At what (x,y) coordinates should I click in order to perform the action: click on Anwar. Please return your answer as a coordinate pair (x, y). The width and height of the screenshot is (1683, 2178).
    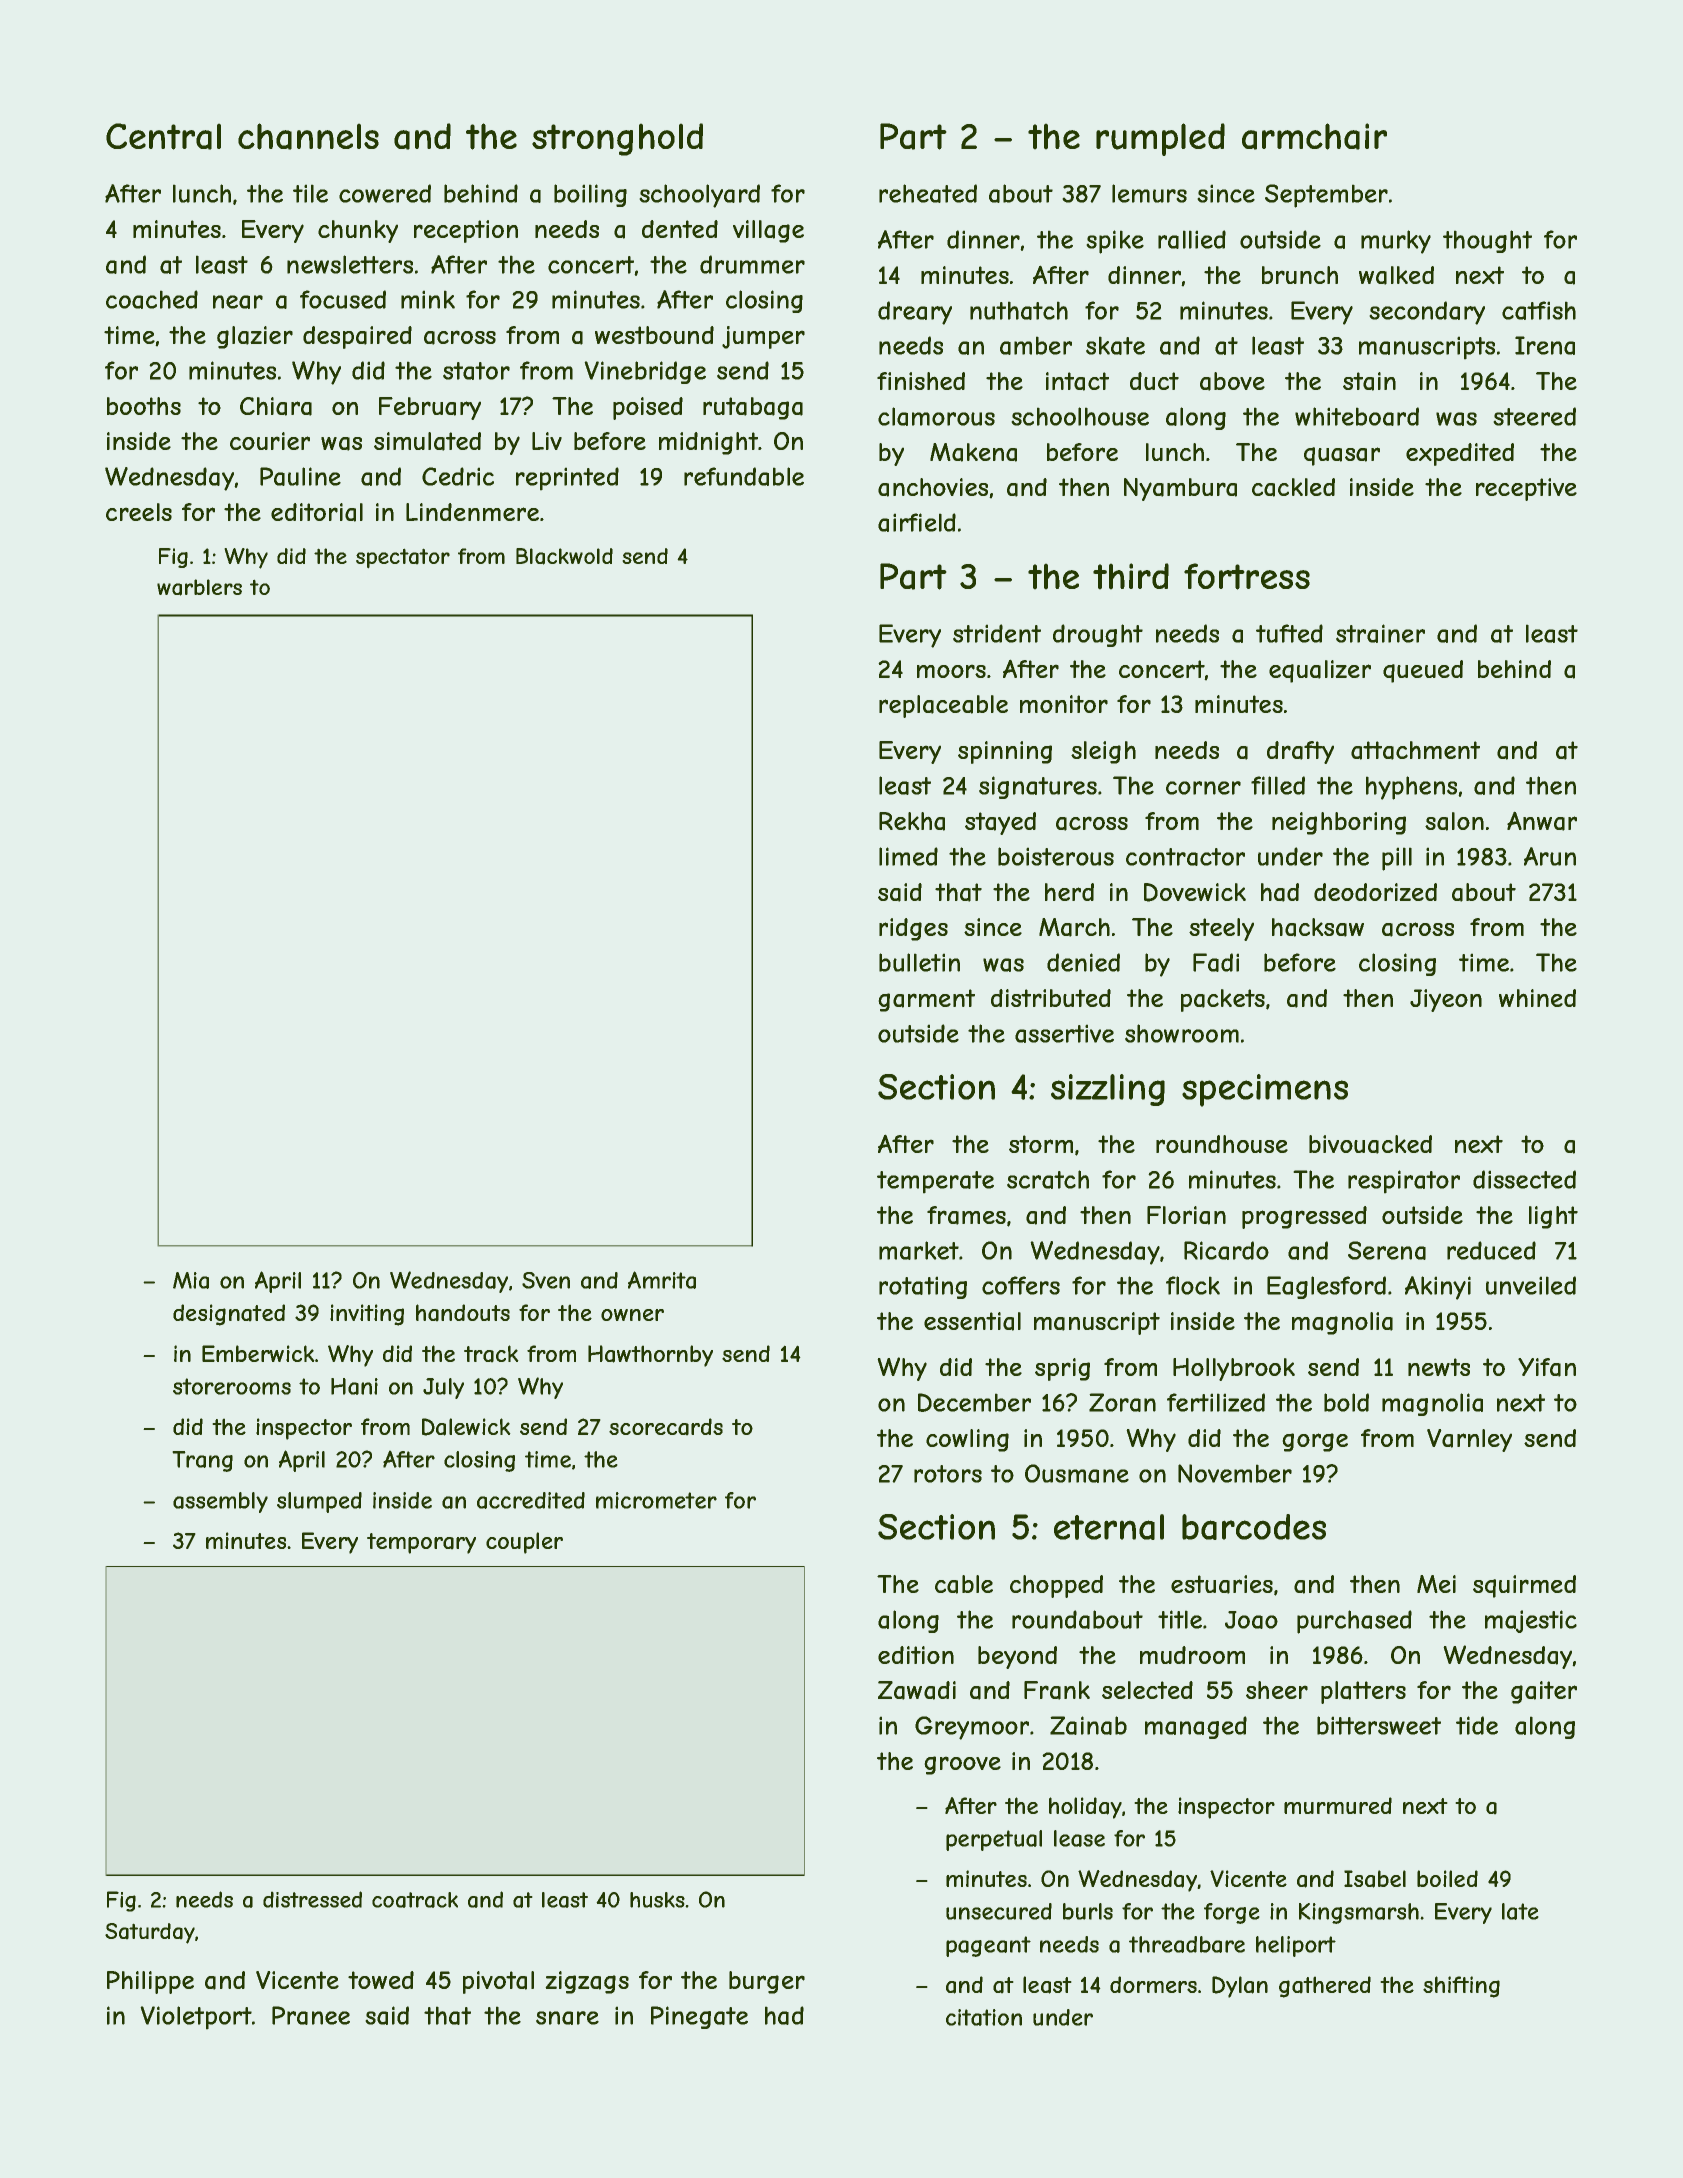
    Looking at the image, I should click on (1542, 821).
